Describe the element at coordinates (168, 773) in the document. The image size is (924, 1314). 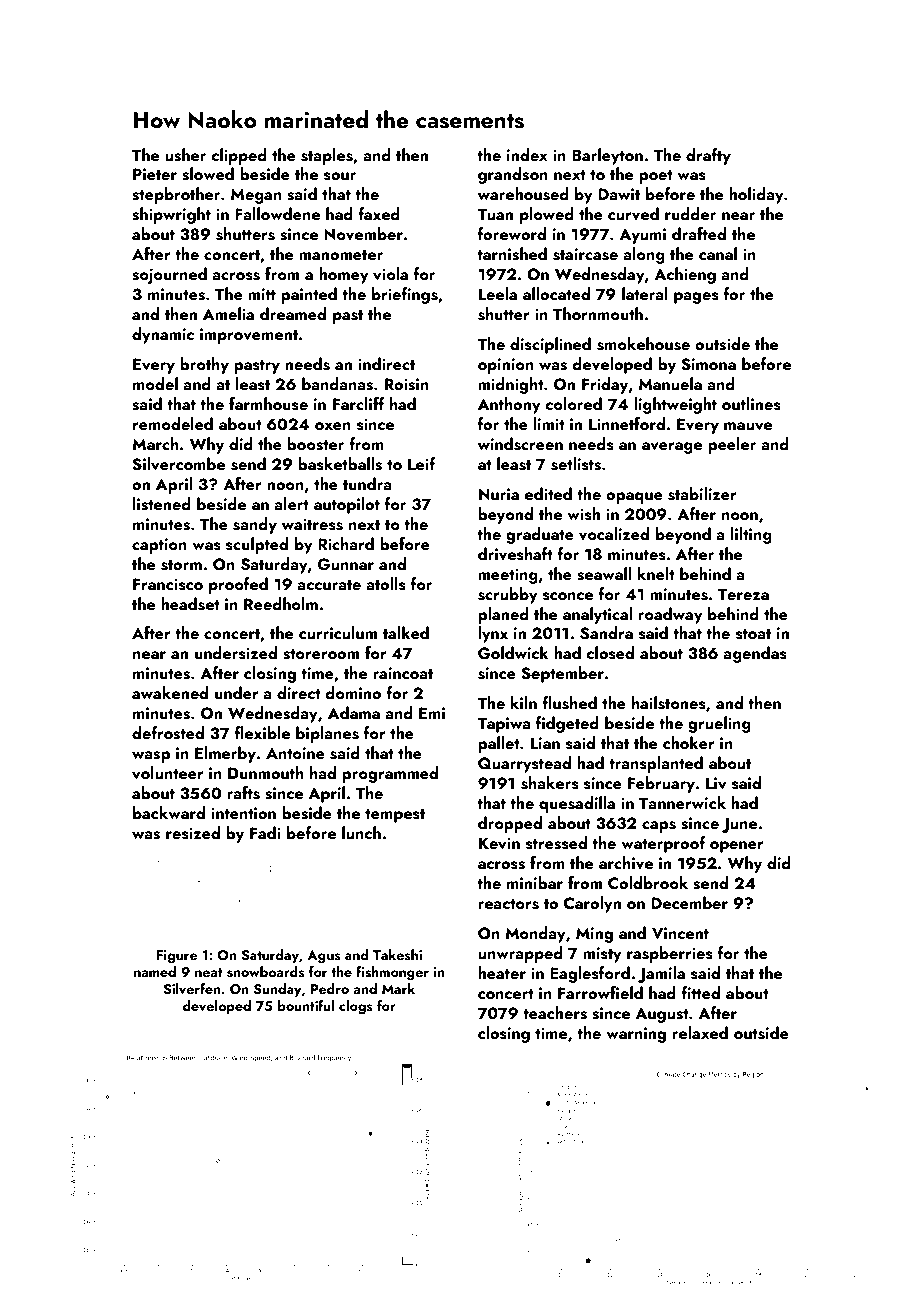
I see `volunteer` at that location.
